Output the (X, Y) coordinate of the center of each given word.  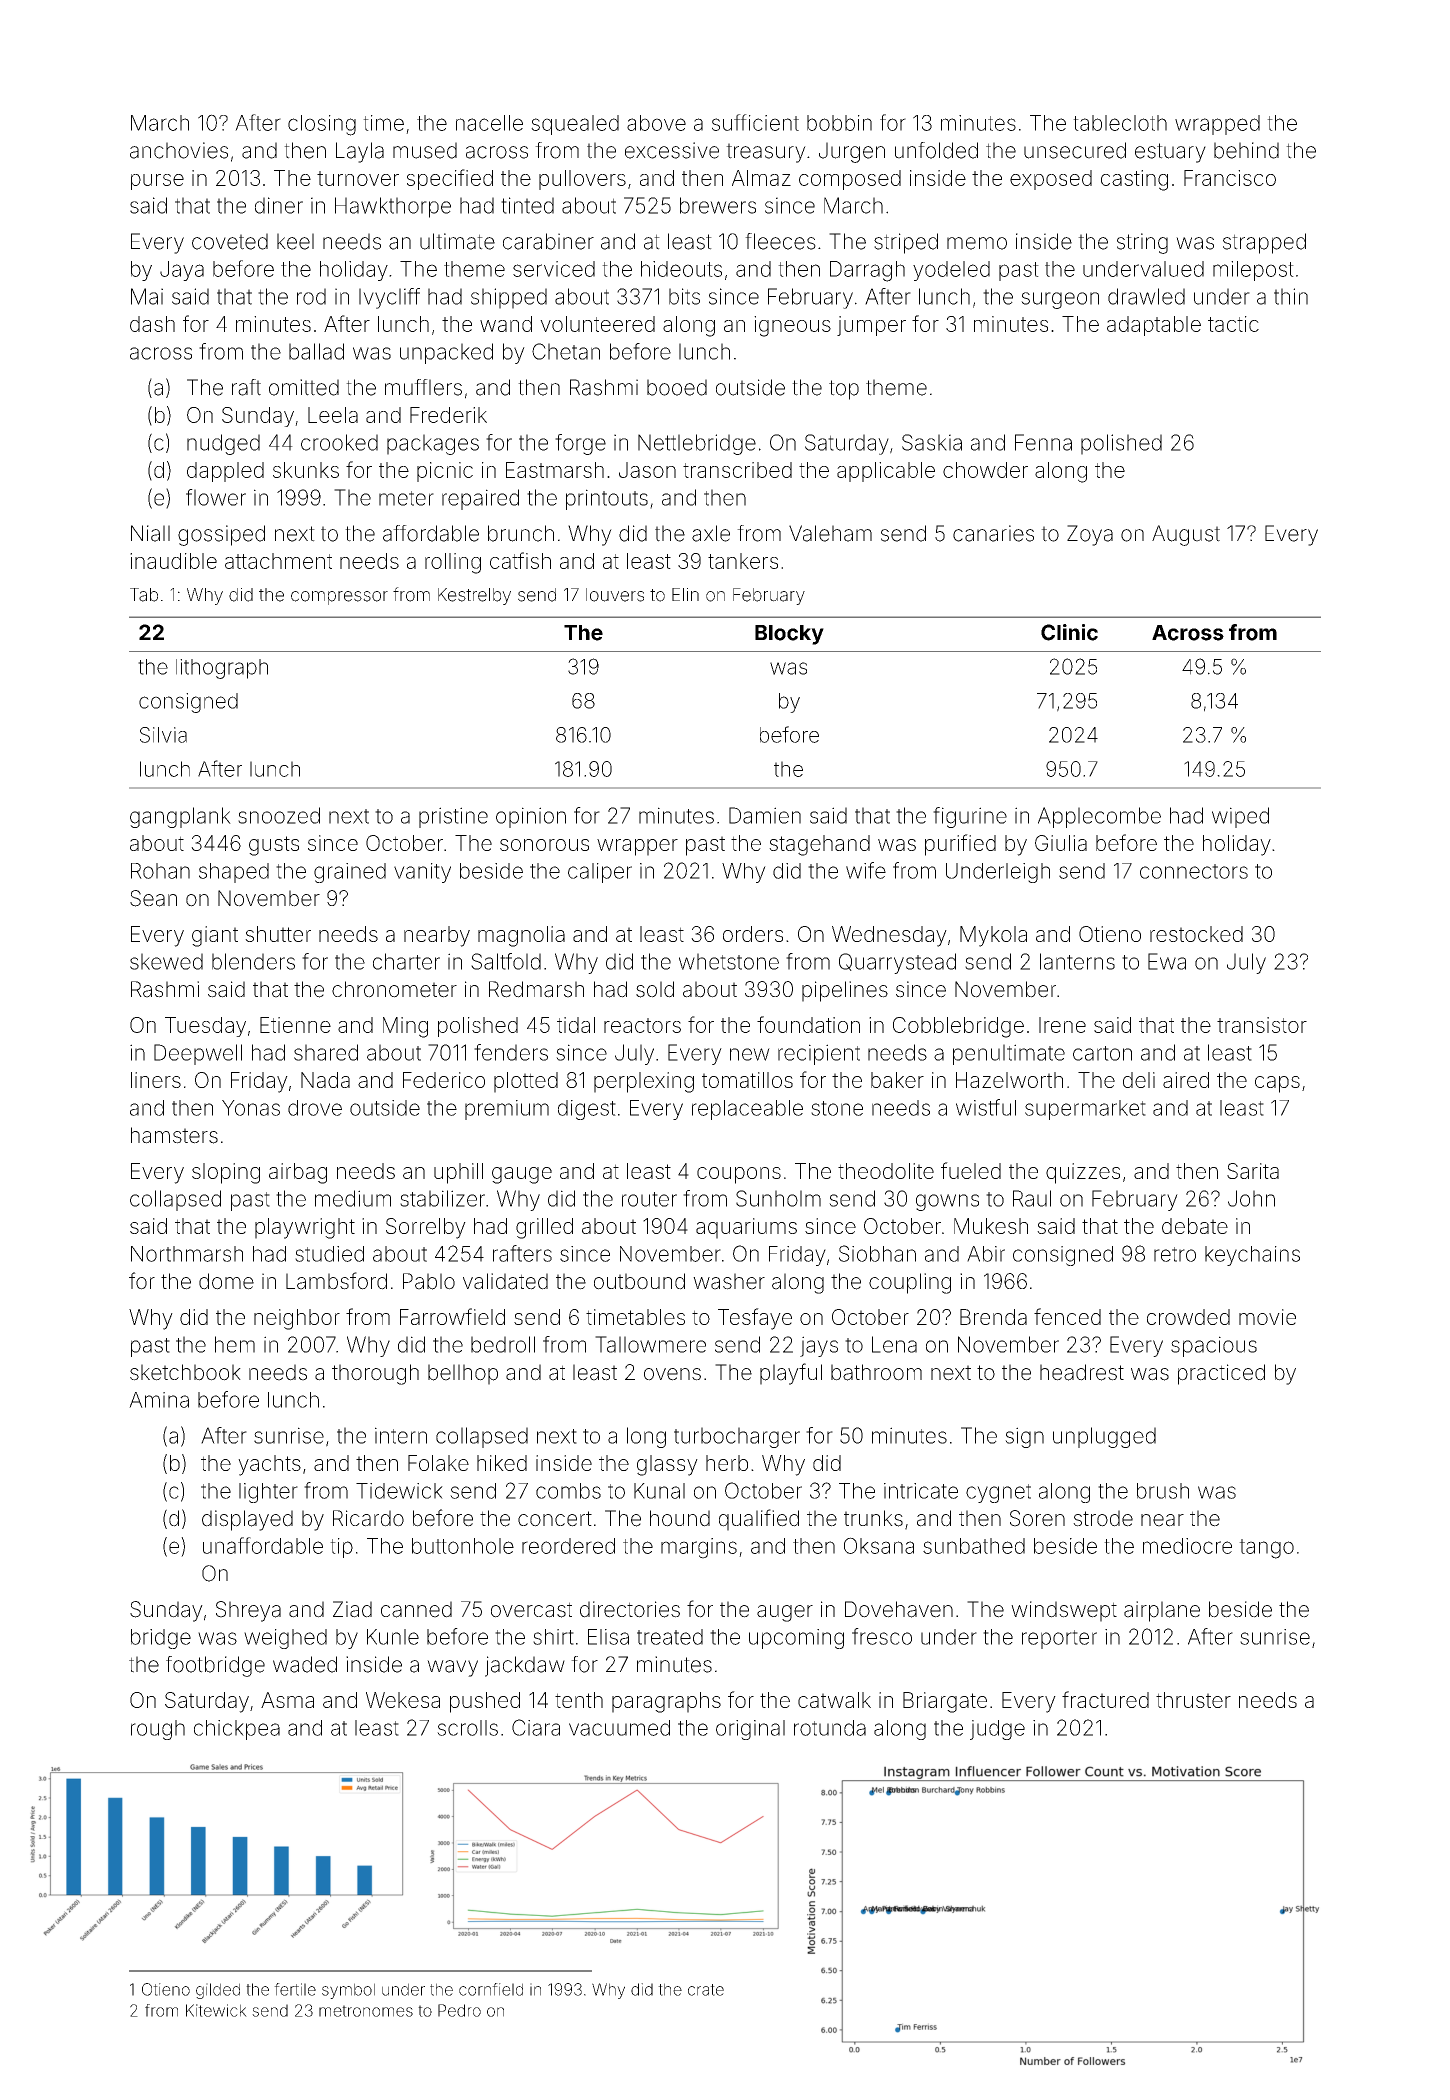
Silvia (163, 735)
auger (785, 1613)
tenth (579, 1700)
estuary (1170, 153)
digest (587, 1110)
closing (322, 125)
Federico (444, 1080)
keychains (1252, 1256)
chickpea (237, 1730)
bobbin (839, 123)
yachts (269, 1465)
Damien (765, 815)
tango (1266, 1549)
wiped (1240, 817)
